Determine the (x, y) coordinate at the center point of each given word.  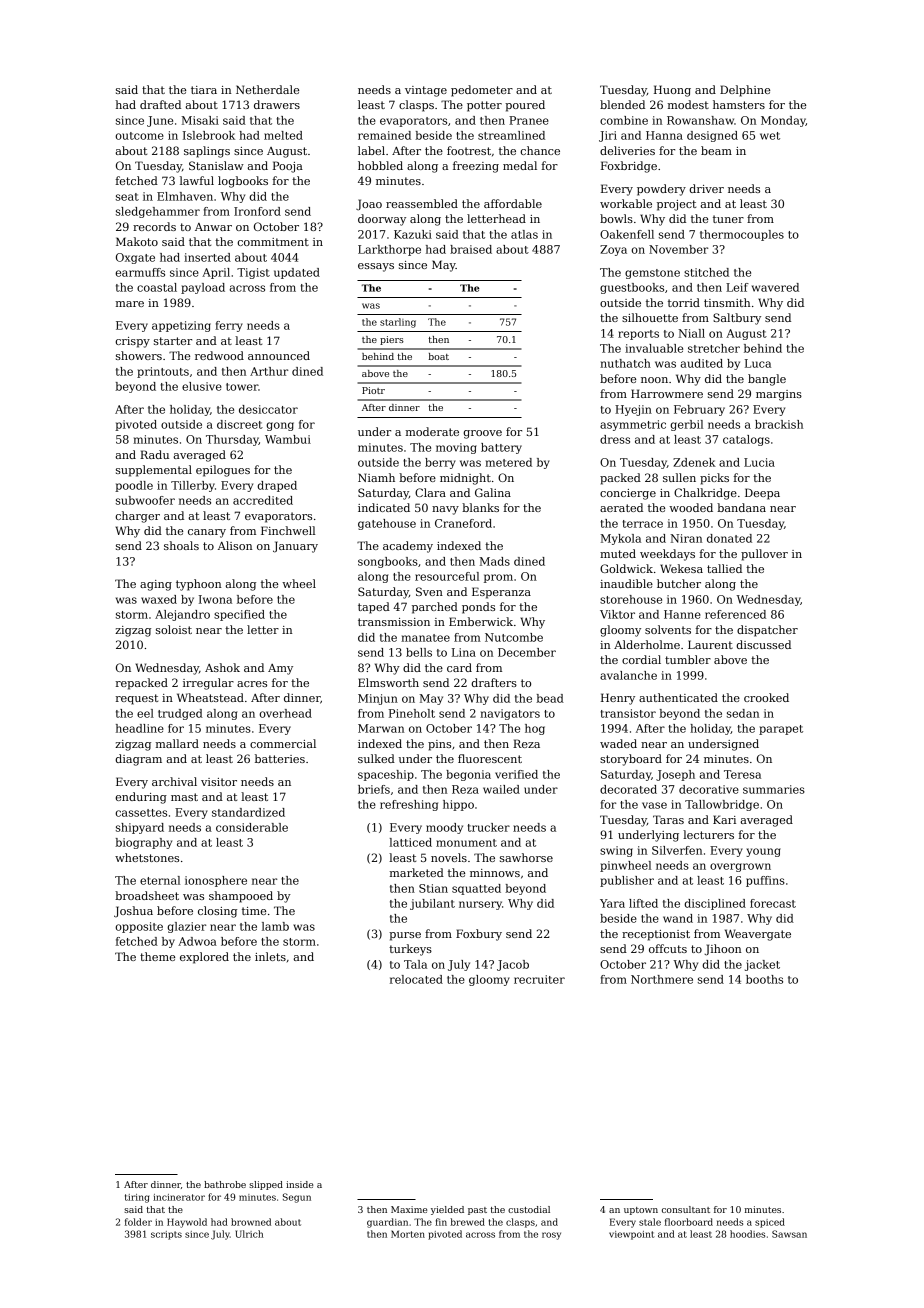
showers (139, 355)
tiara (204, 90)
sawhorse (526, 857)
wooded (691, 507)
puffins (765, 881)
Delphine (745, 91)
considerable (252, 827)
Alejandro (182, 615)
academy (408, 547)
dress (615, 439)
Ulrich (249, 1234)
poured (525, 106)
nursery (480, 905)
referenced (735, 614)
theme (157, 956)
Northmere (662, 979)
